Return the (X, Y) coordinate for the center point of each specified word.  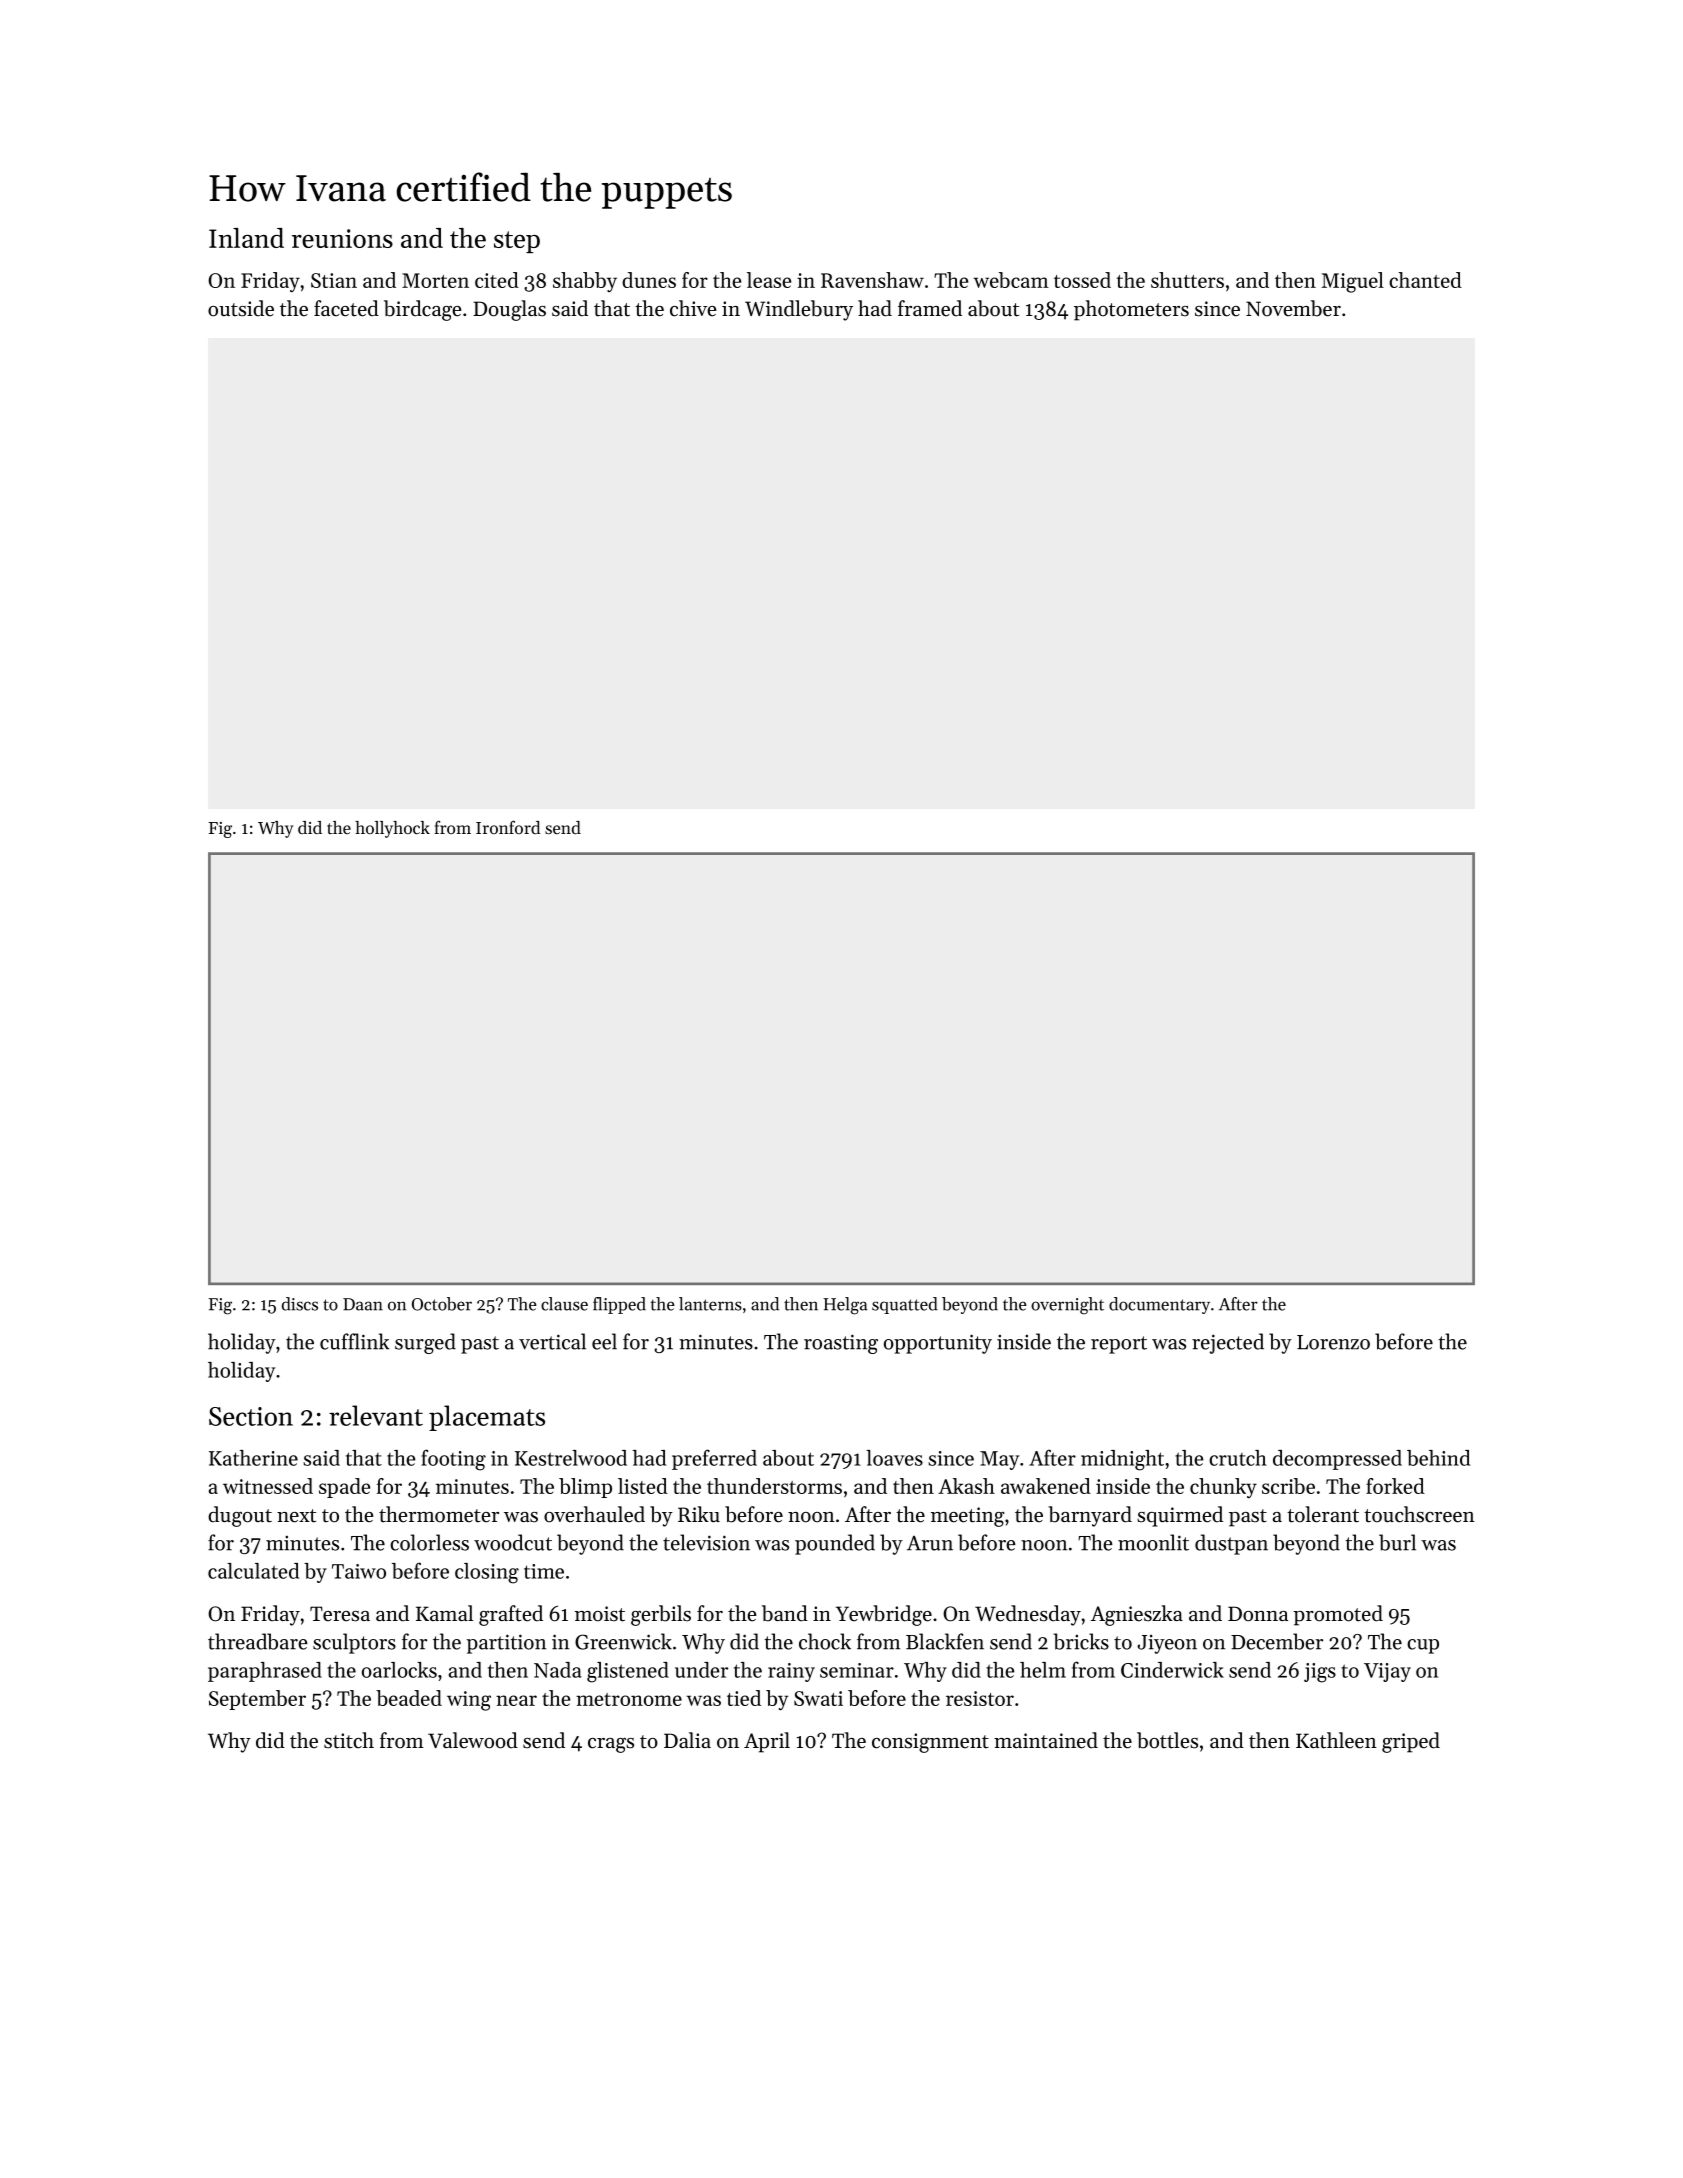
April (767, 1742)
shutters (1187, 280)
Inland (246, 238)
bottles (1167, 1740)
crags (611, 1745)
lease (769, 280)
